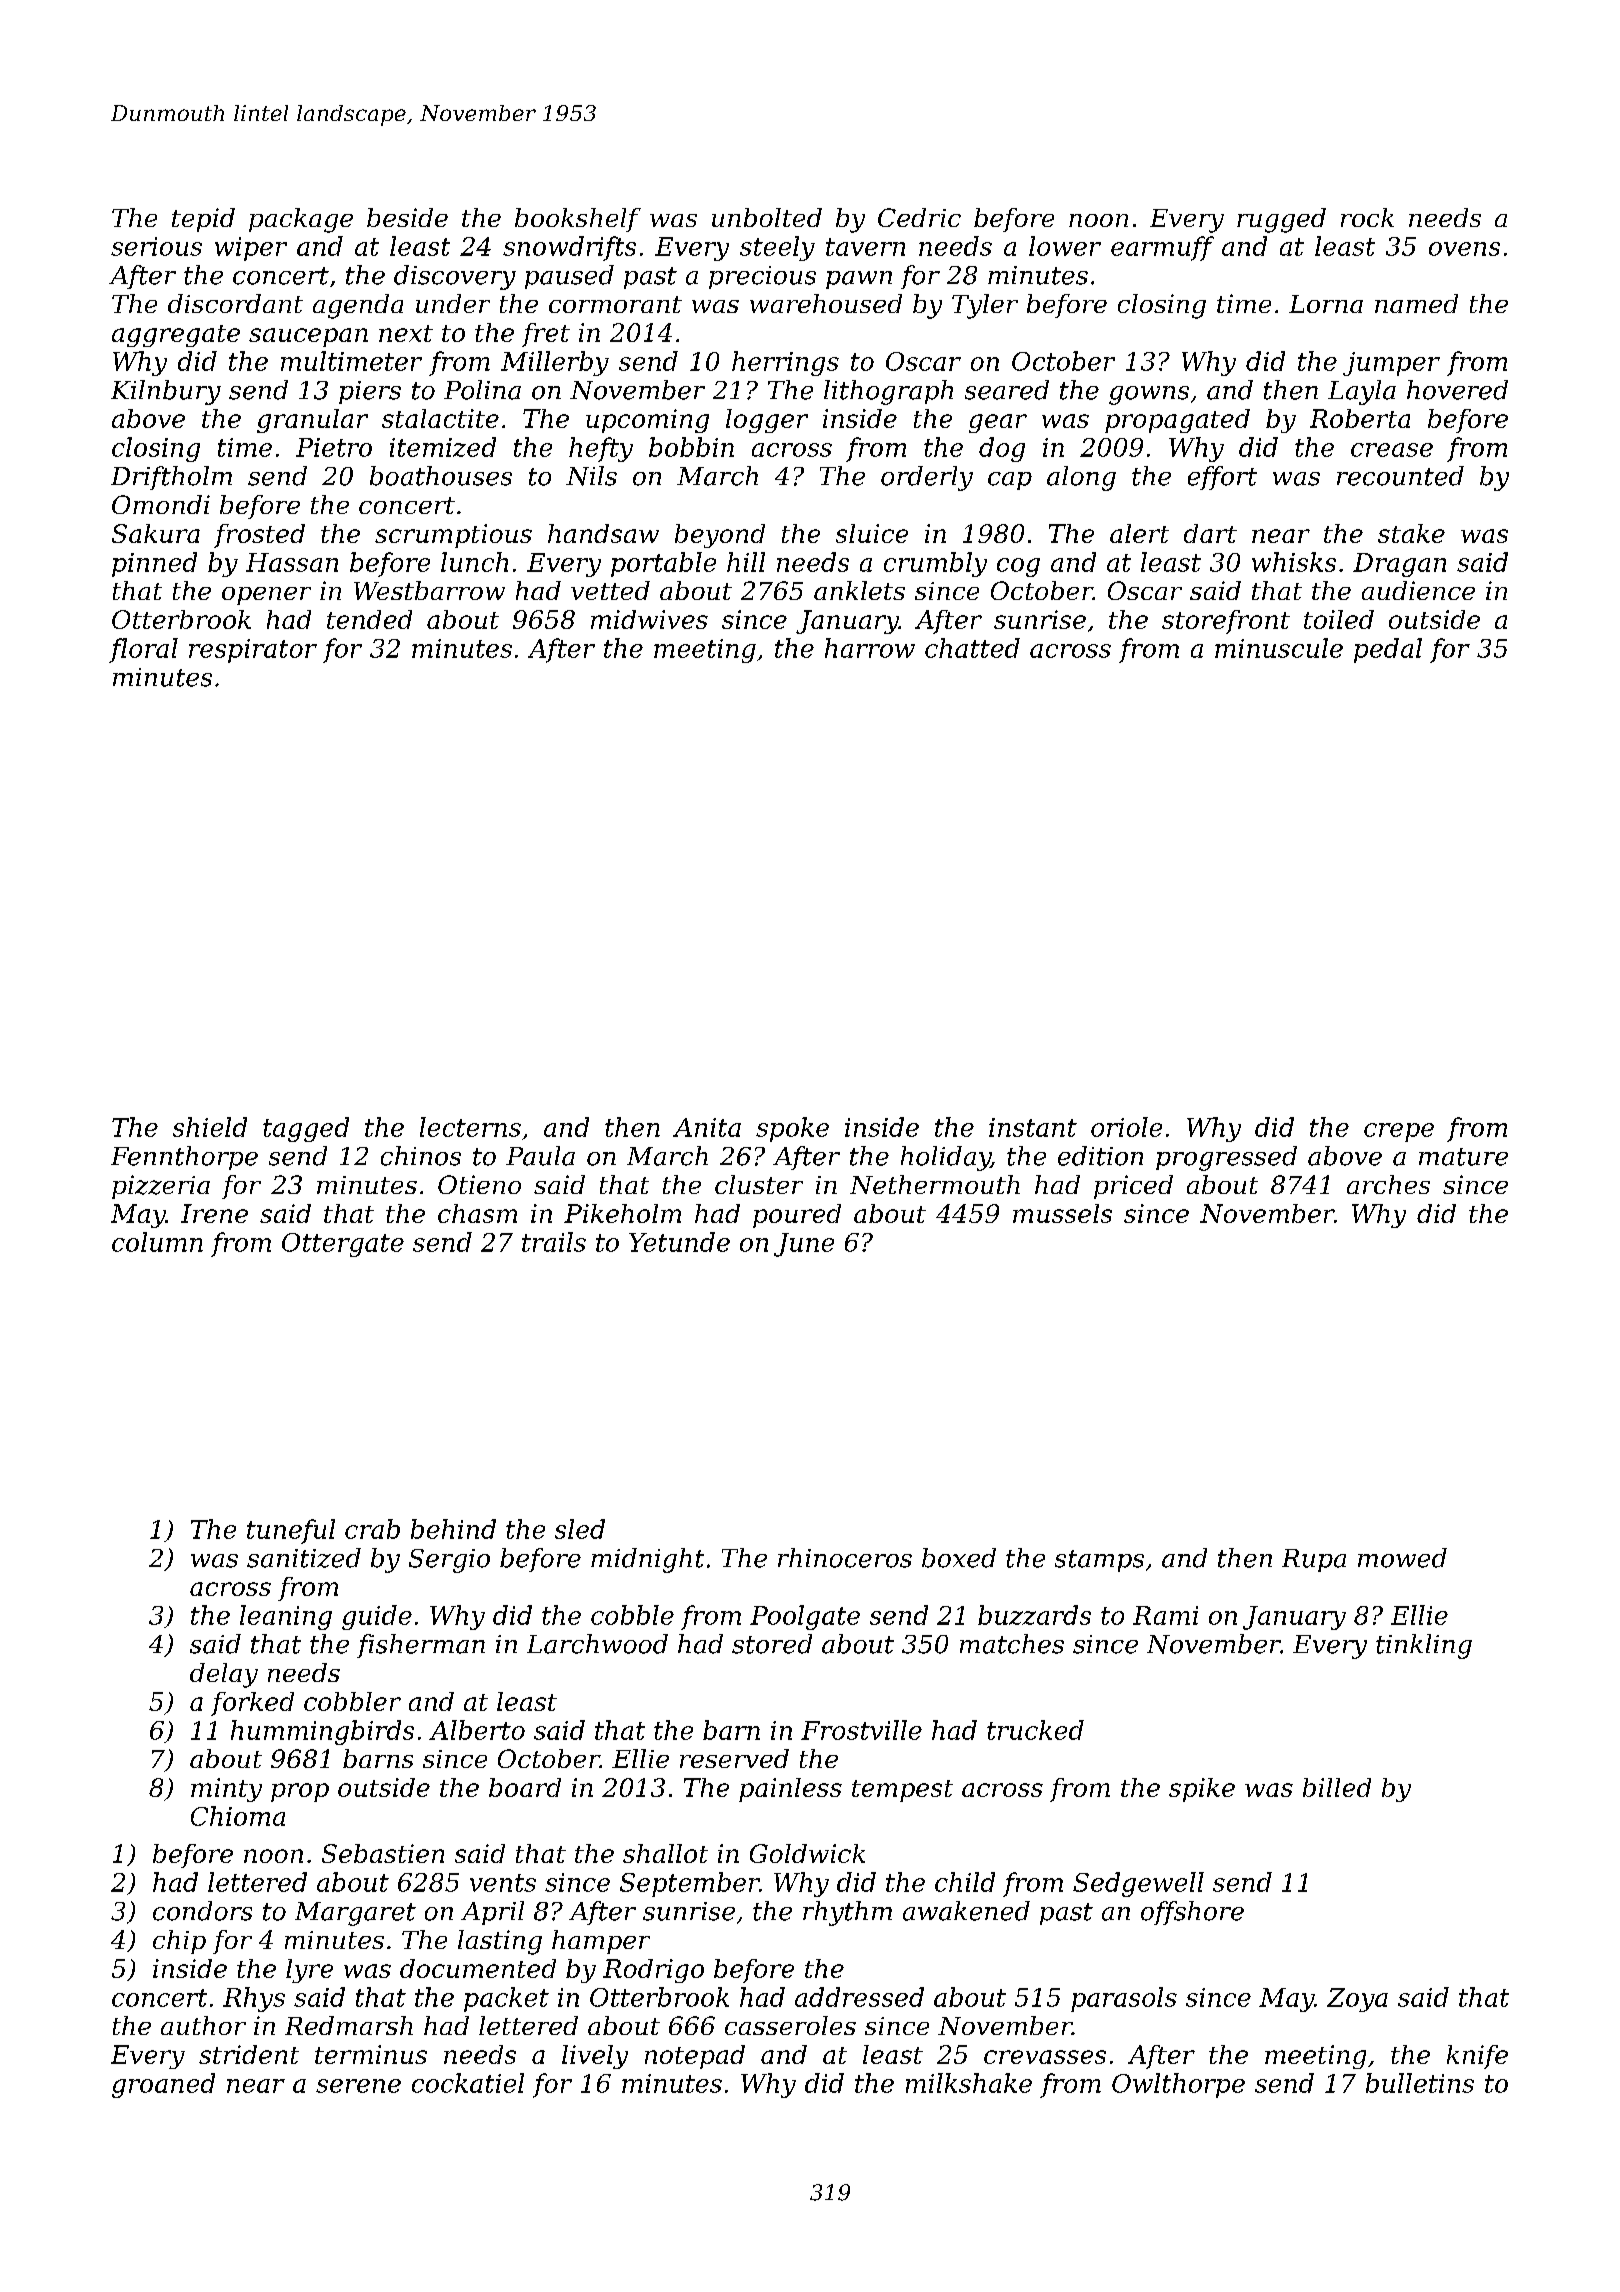 The height and width of the screenshot is (2292, 1620). Describe the element at coordinates (919, 217) in the screenshot. I see `Cedric` at that location.
